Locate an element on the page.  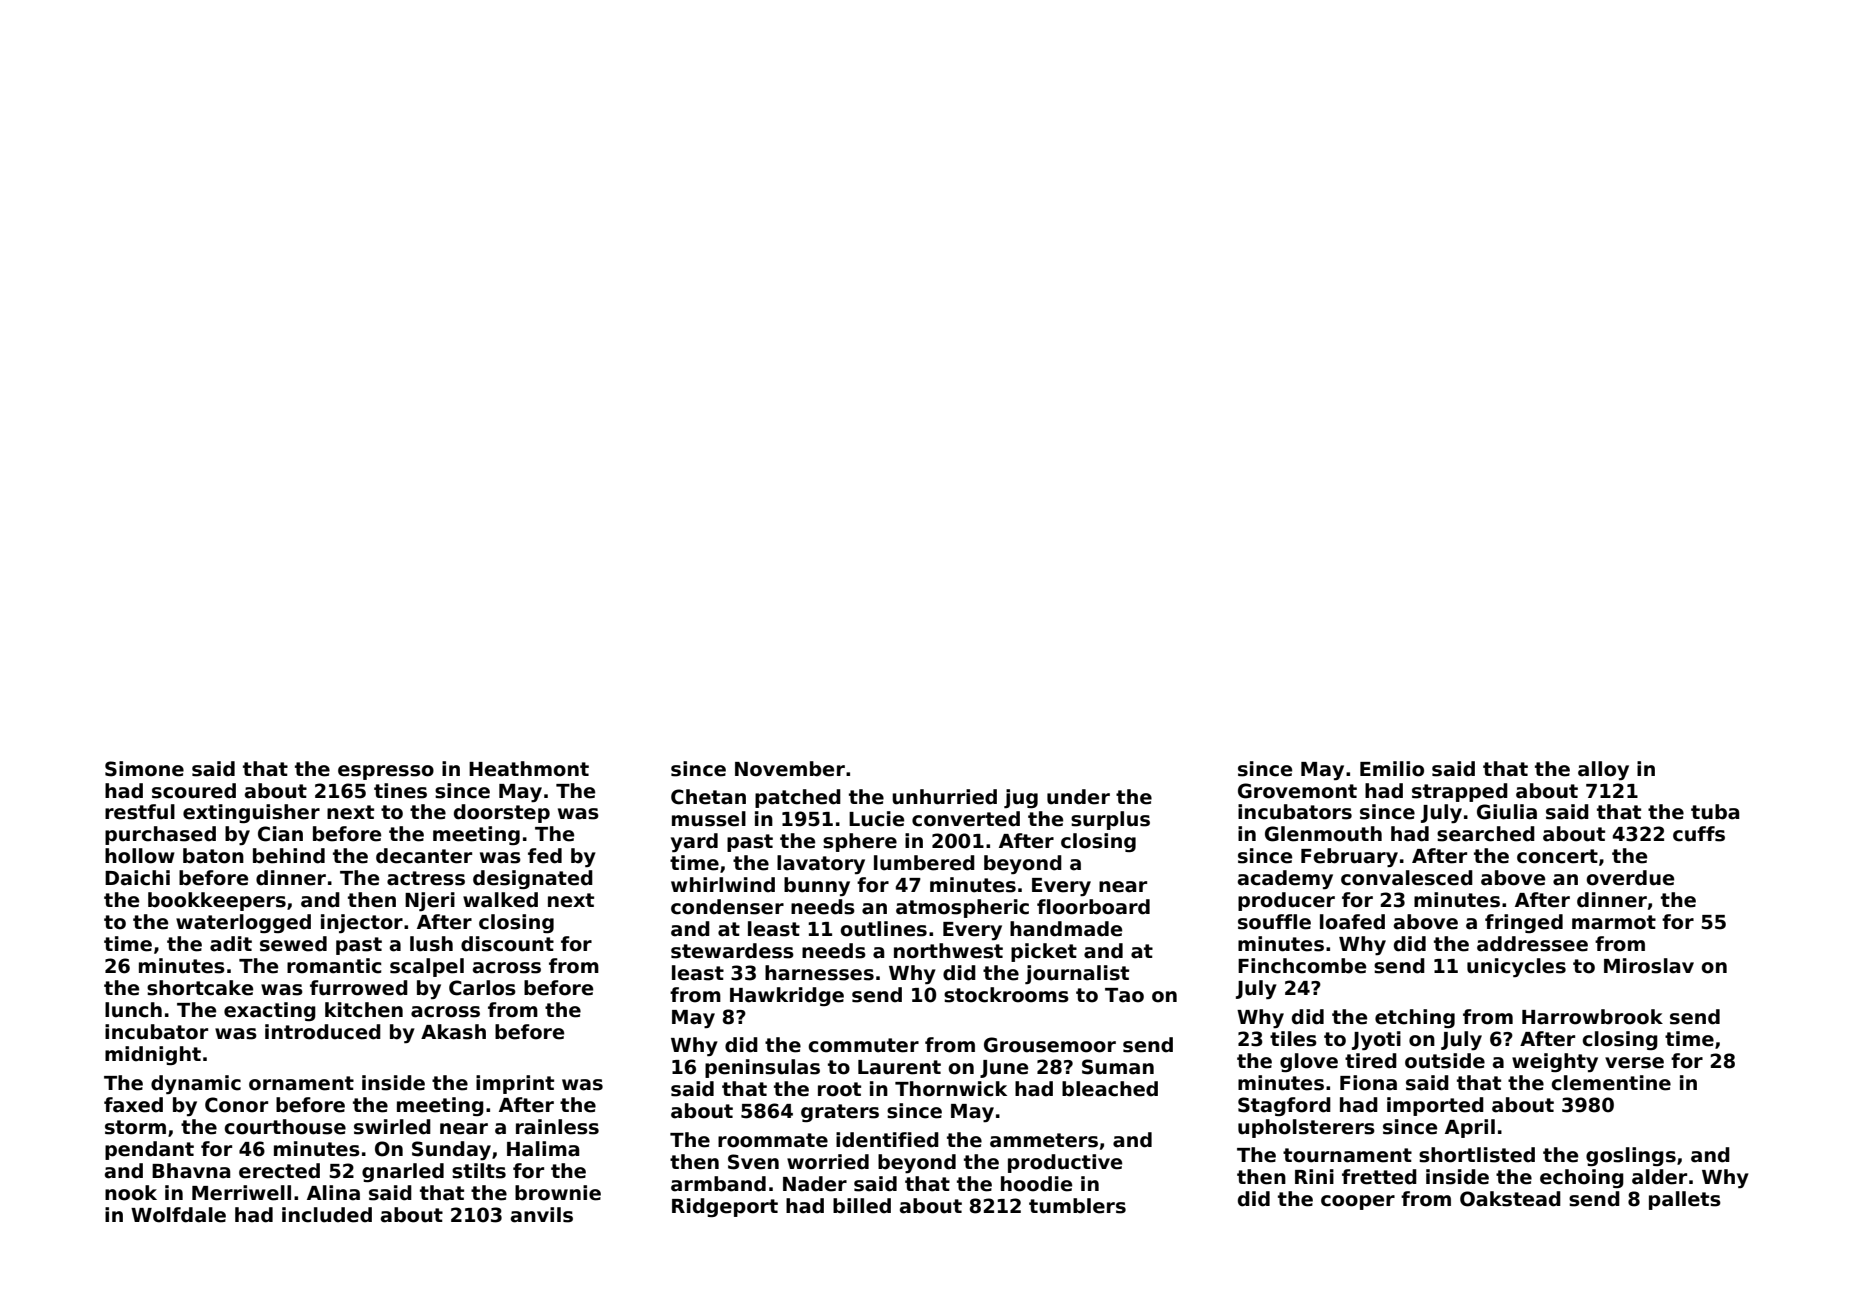
Tao is located at coordinates (1124, 995).
